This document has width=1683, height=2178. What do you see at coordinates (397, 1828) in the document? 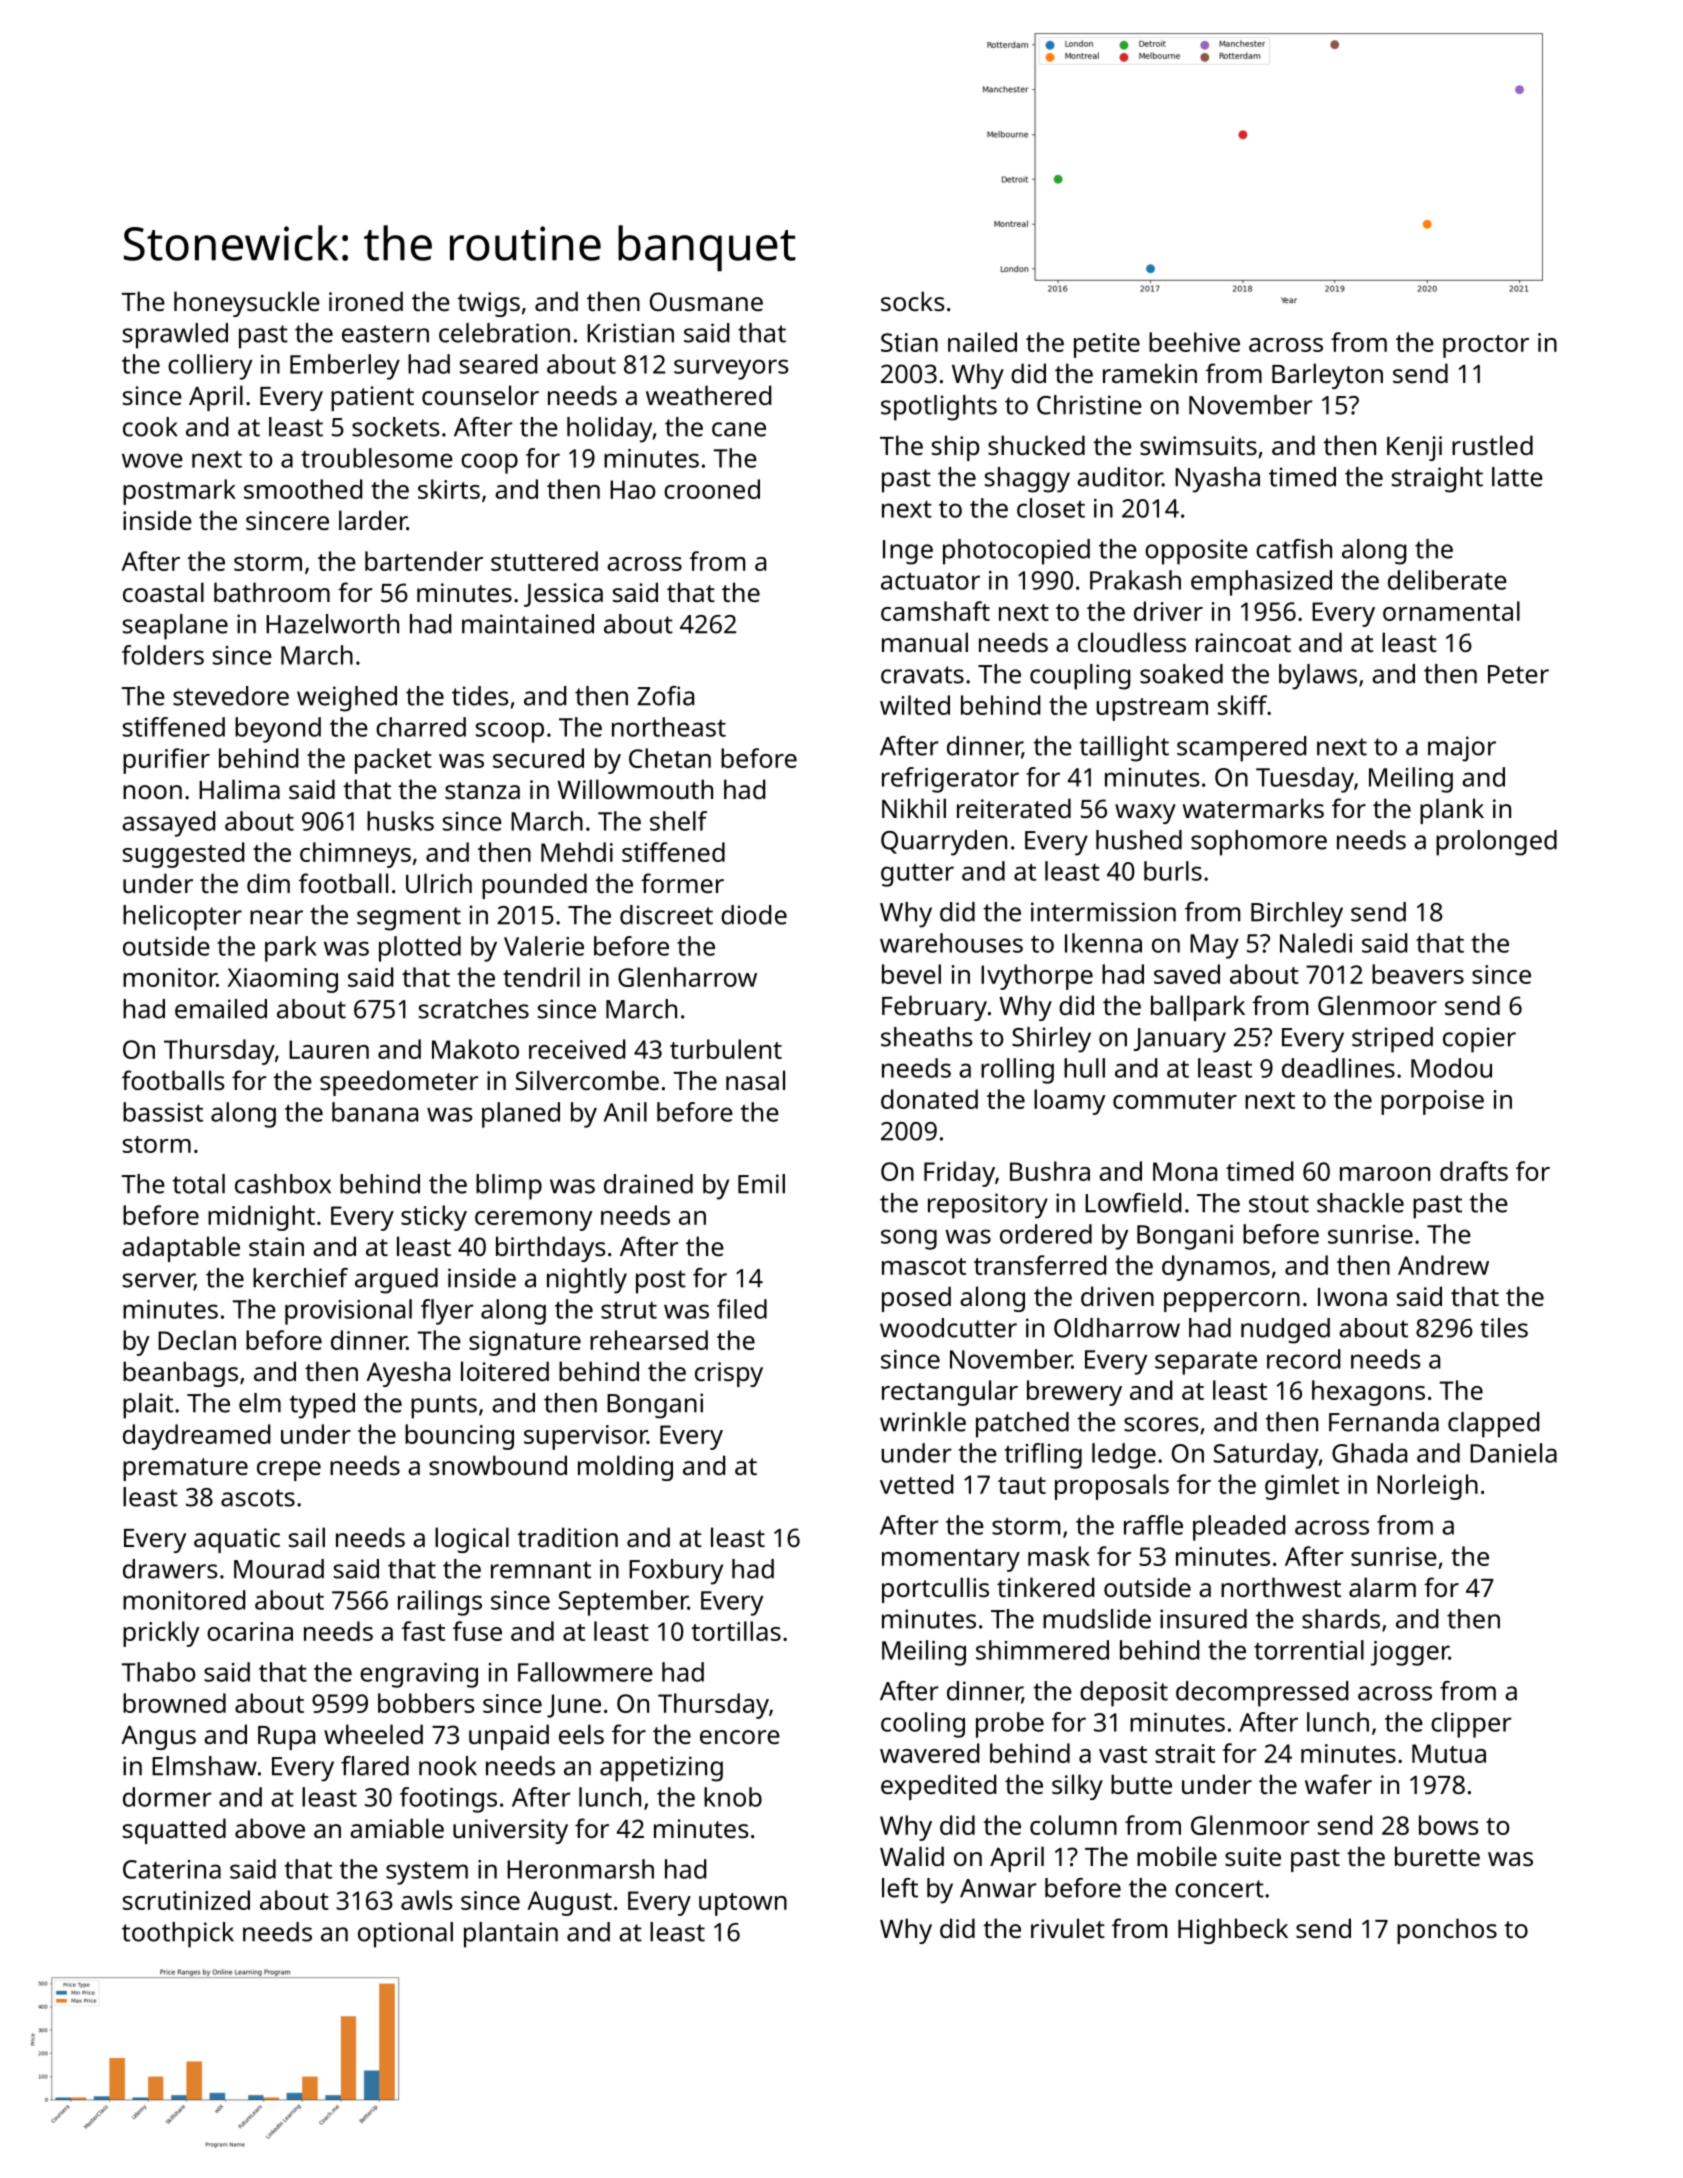
I see `amiable` at bounding box center [397, 1828].
